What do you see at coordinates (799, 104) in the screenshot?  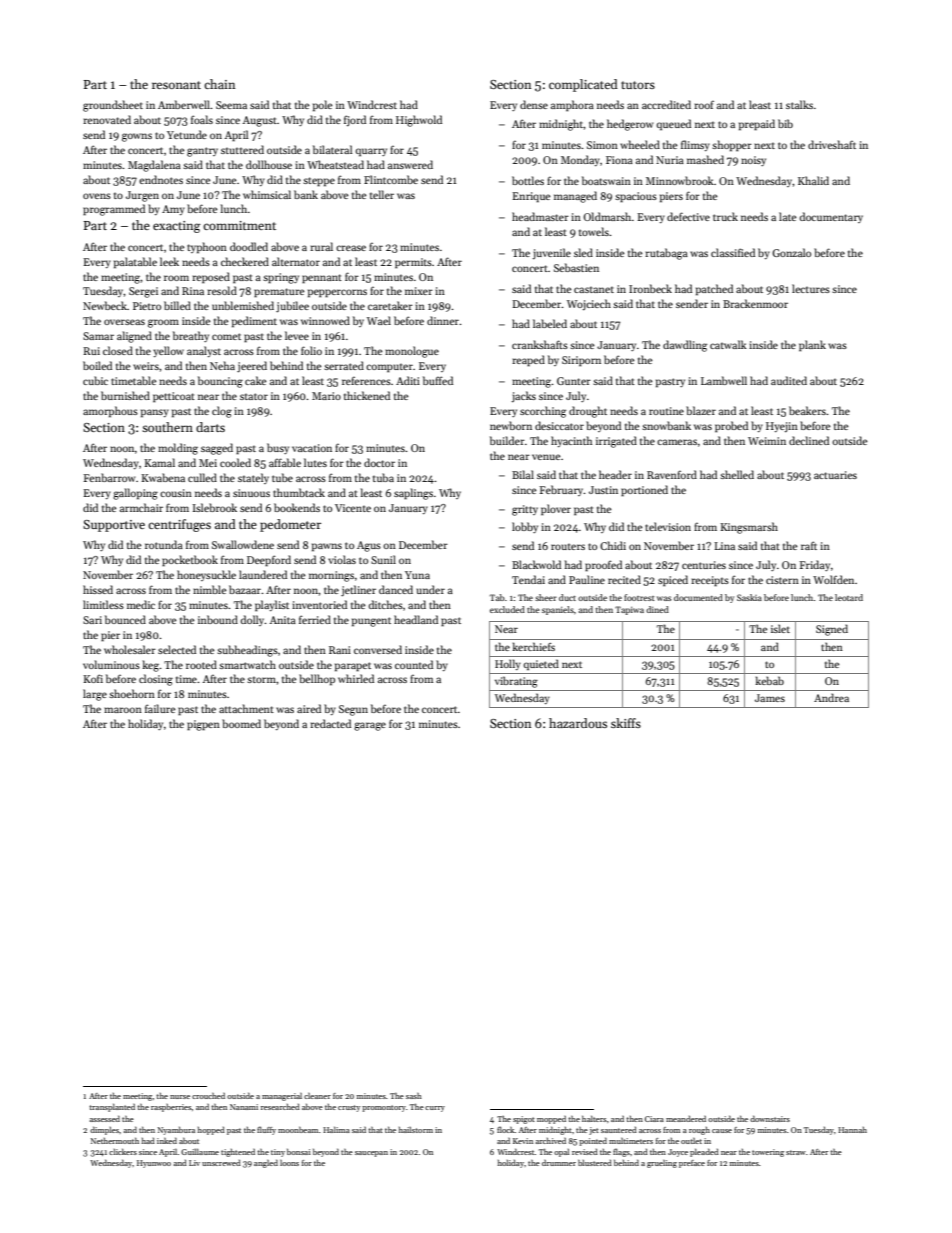 I see `stalks` at bounding box center [799, 104].
